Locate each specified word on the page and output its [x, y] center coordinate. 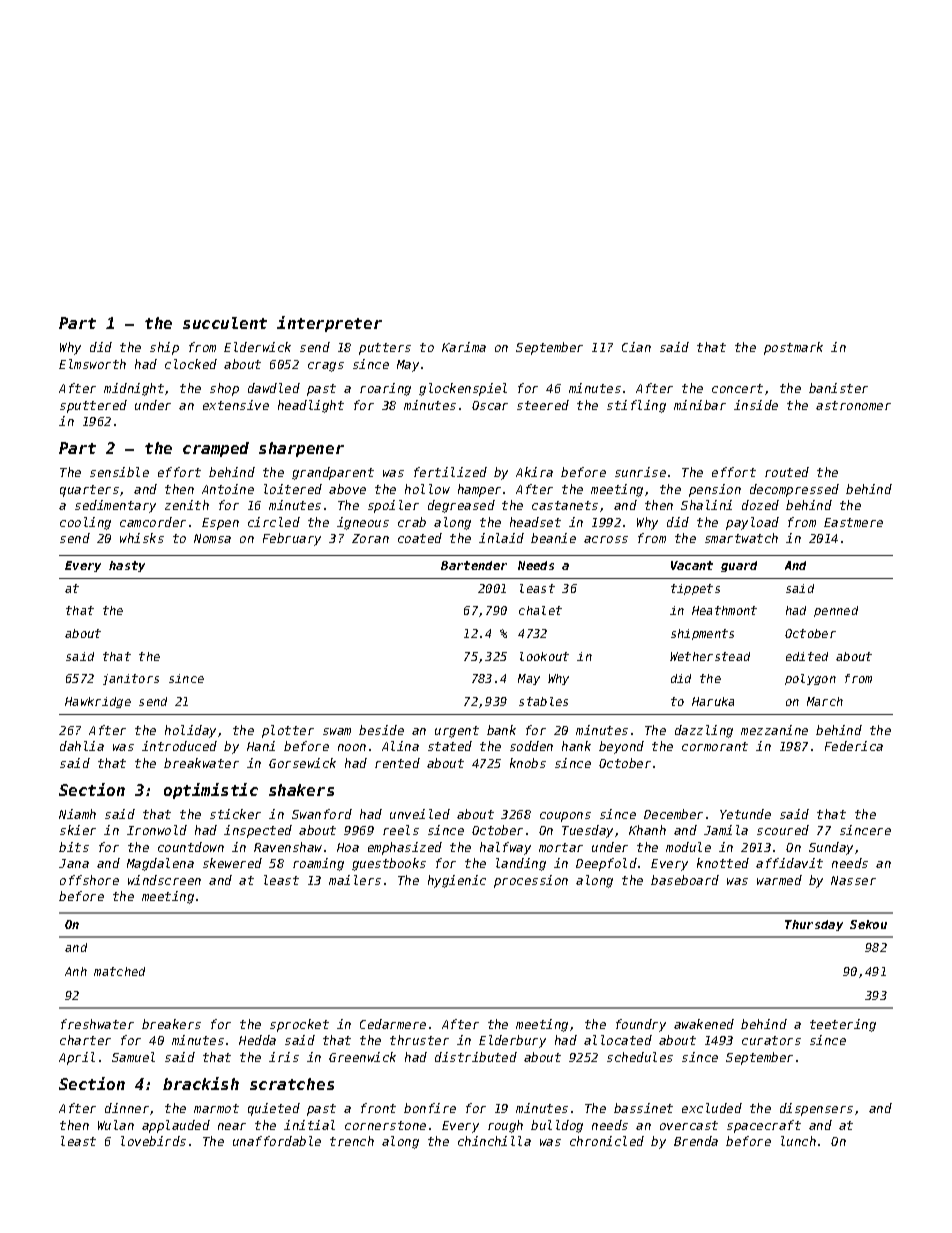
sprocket [299, 1025]
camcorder [153, 522]
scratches [292, 1084]
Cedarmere [393, 1024]
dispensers [816, 1109]
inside [756, 405]
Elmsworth [92, 364]
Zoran [370, 538]
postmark [793, 348]
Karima [464, 347]
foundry [641, 1025]
